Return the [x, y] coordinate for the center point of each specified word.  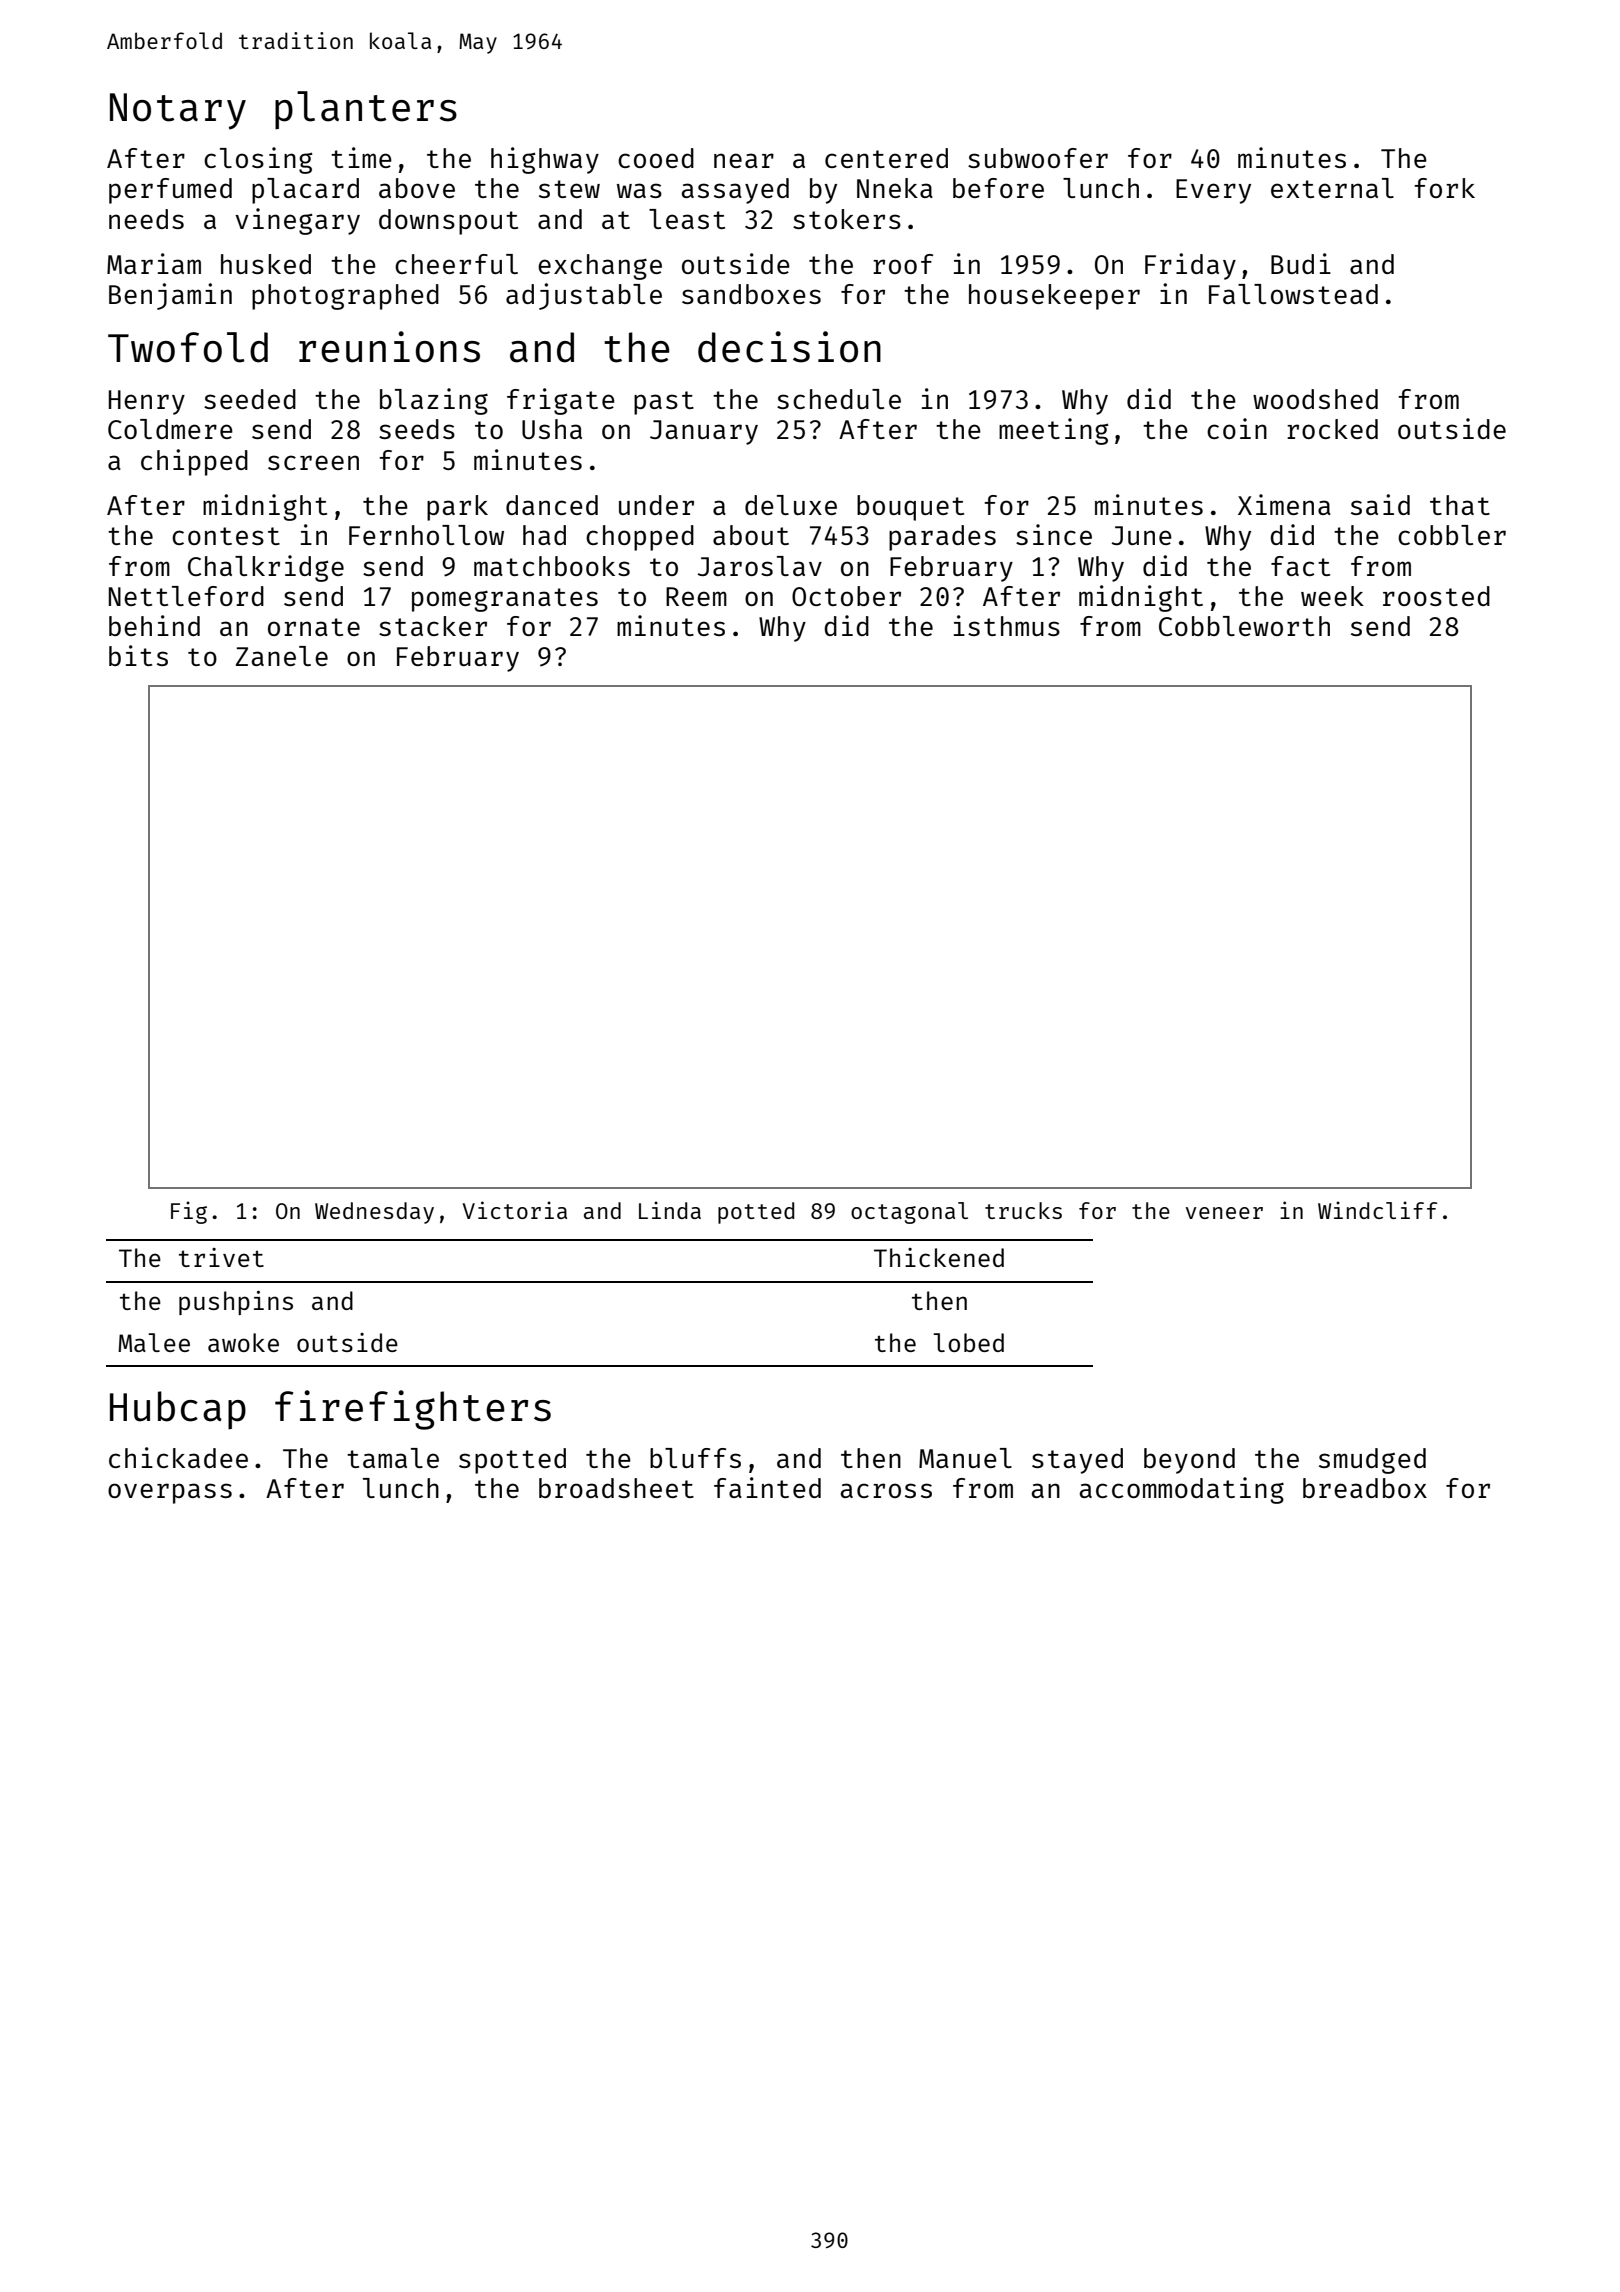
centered [886, 158]
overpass [170, 1493]
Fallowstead [1293, 294]
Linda [670, 1210]
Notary [178, 111]
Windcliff [1377, 1210]
